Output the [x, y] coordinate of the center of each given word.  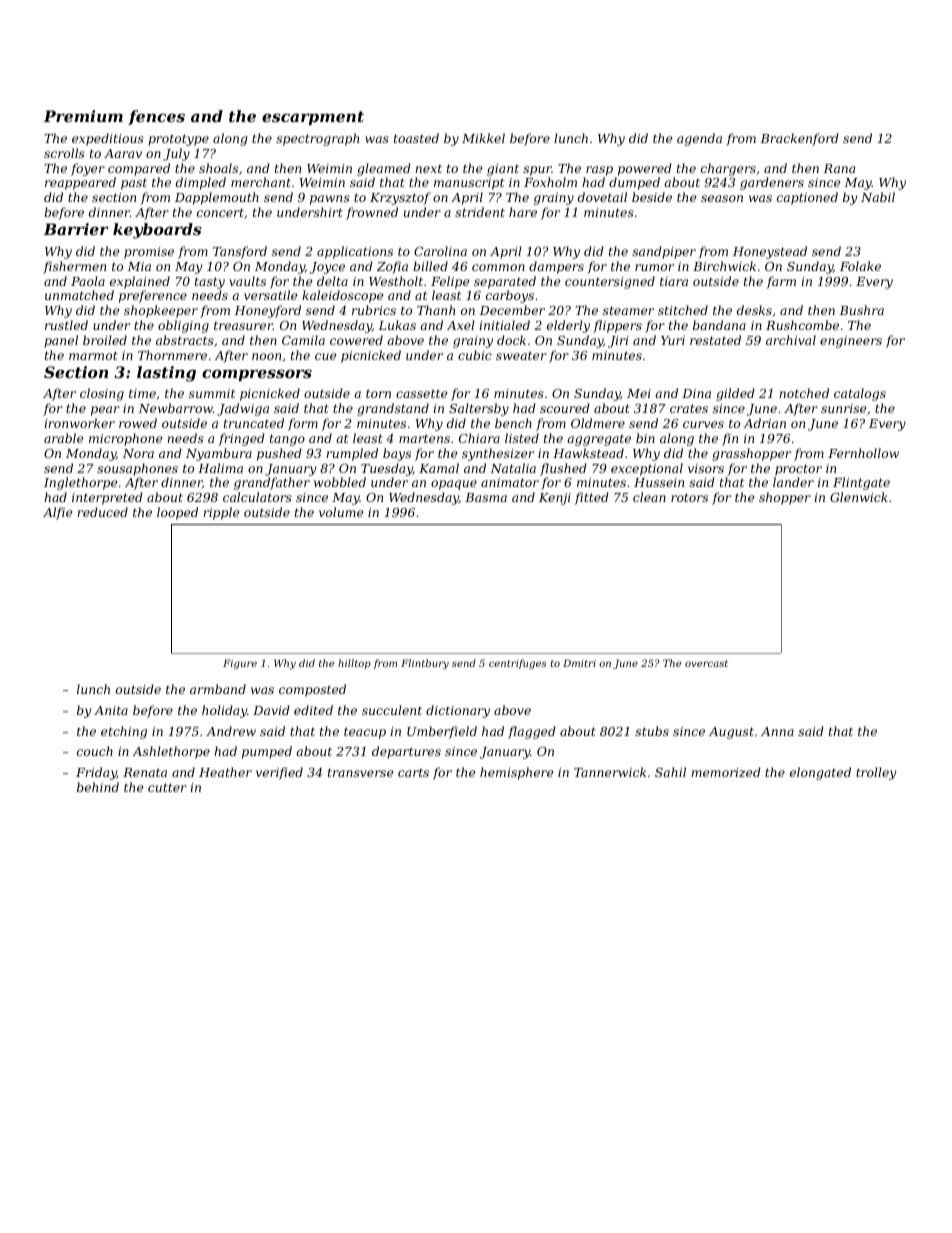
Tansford [240, 252]
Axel [461, 325]
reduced [102, 512]
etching [124, 732]
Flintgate [861, 483]
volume [341, 512]
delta [332, 281]
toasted [416, 138]
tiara [674, 281]
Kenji [555, 499]
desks [754, 310]
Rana [839, 168]
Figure [240, 664]
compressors [257, 375]
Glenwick [859, 497]
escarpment [313, 118]
